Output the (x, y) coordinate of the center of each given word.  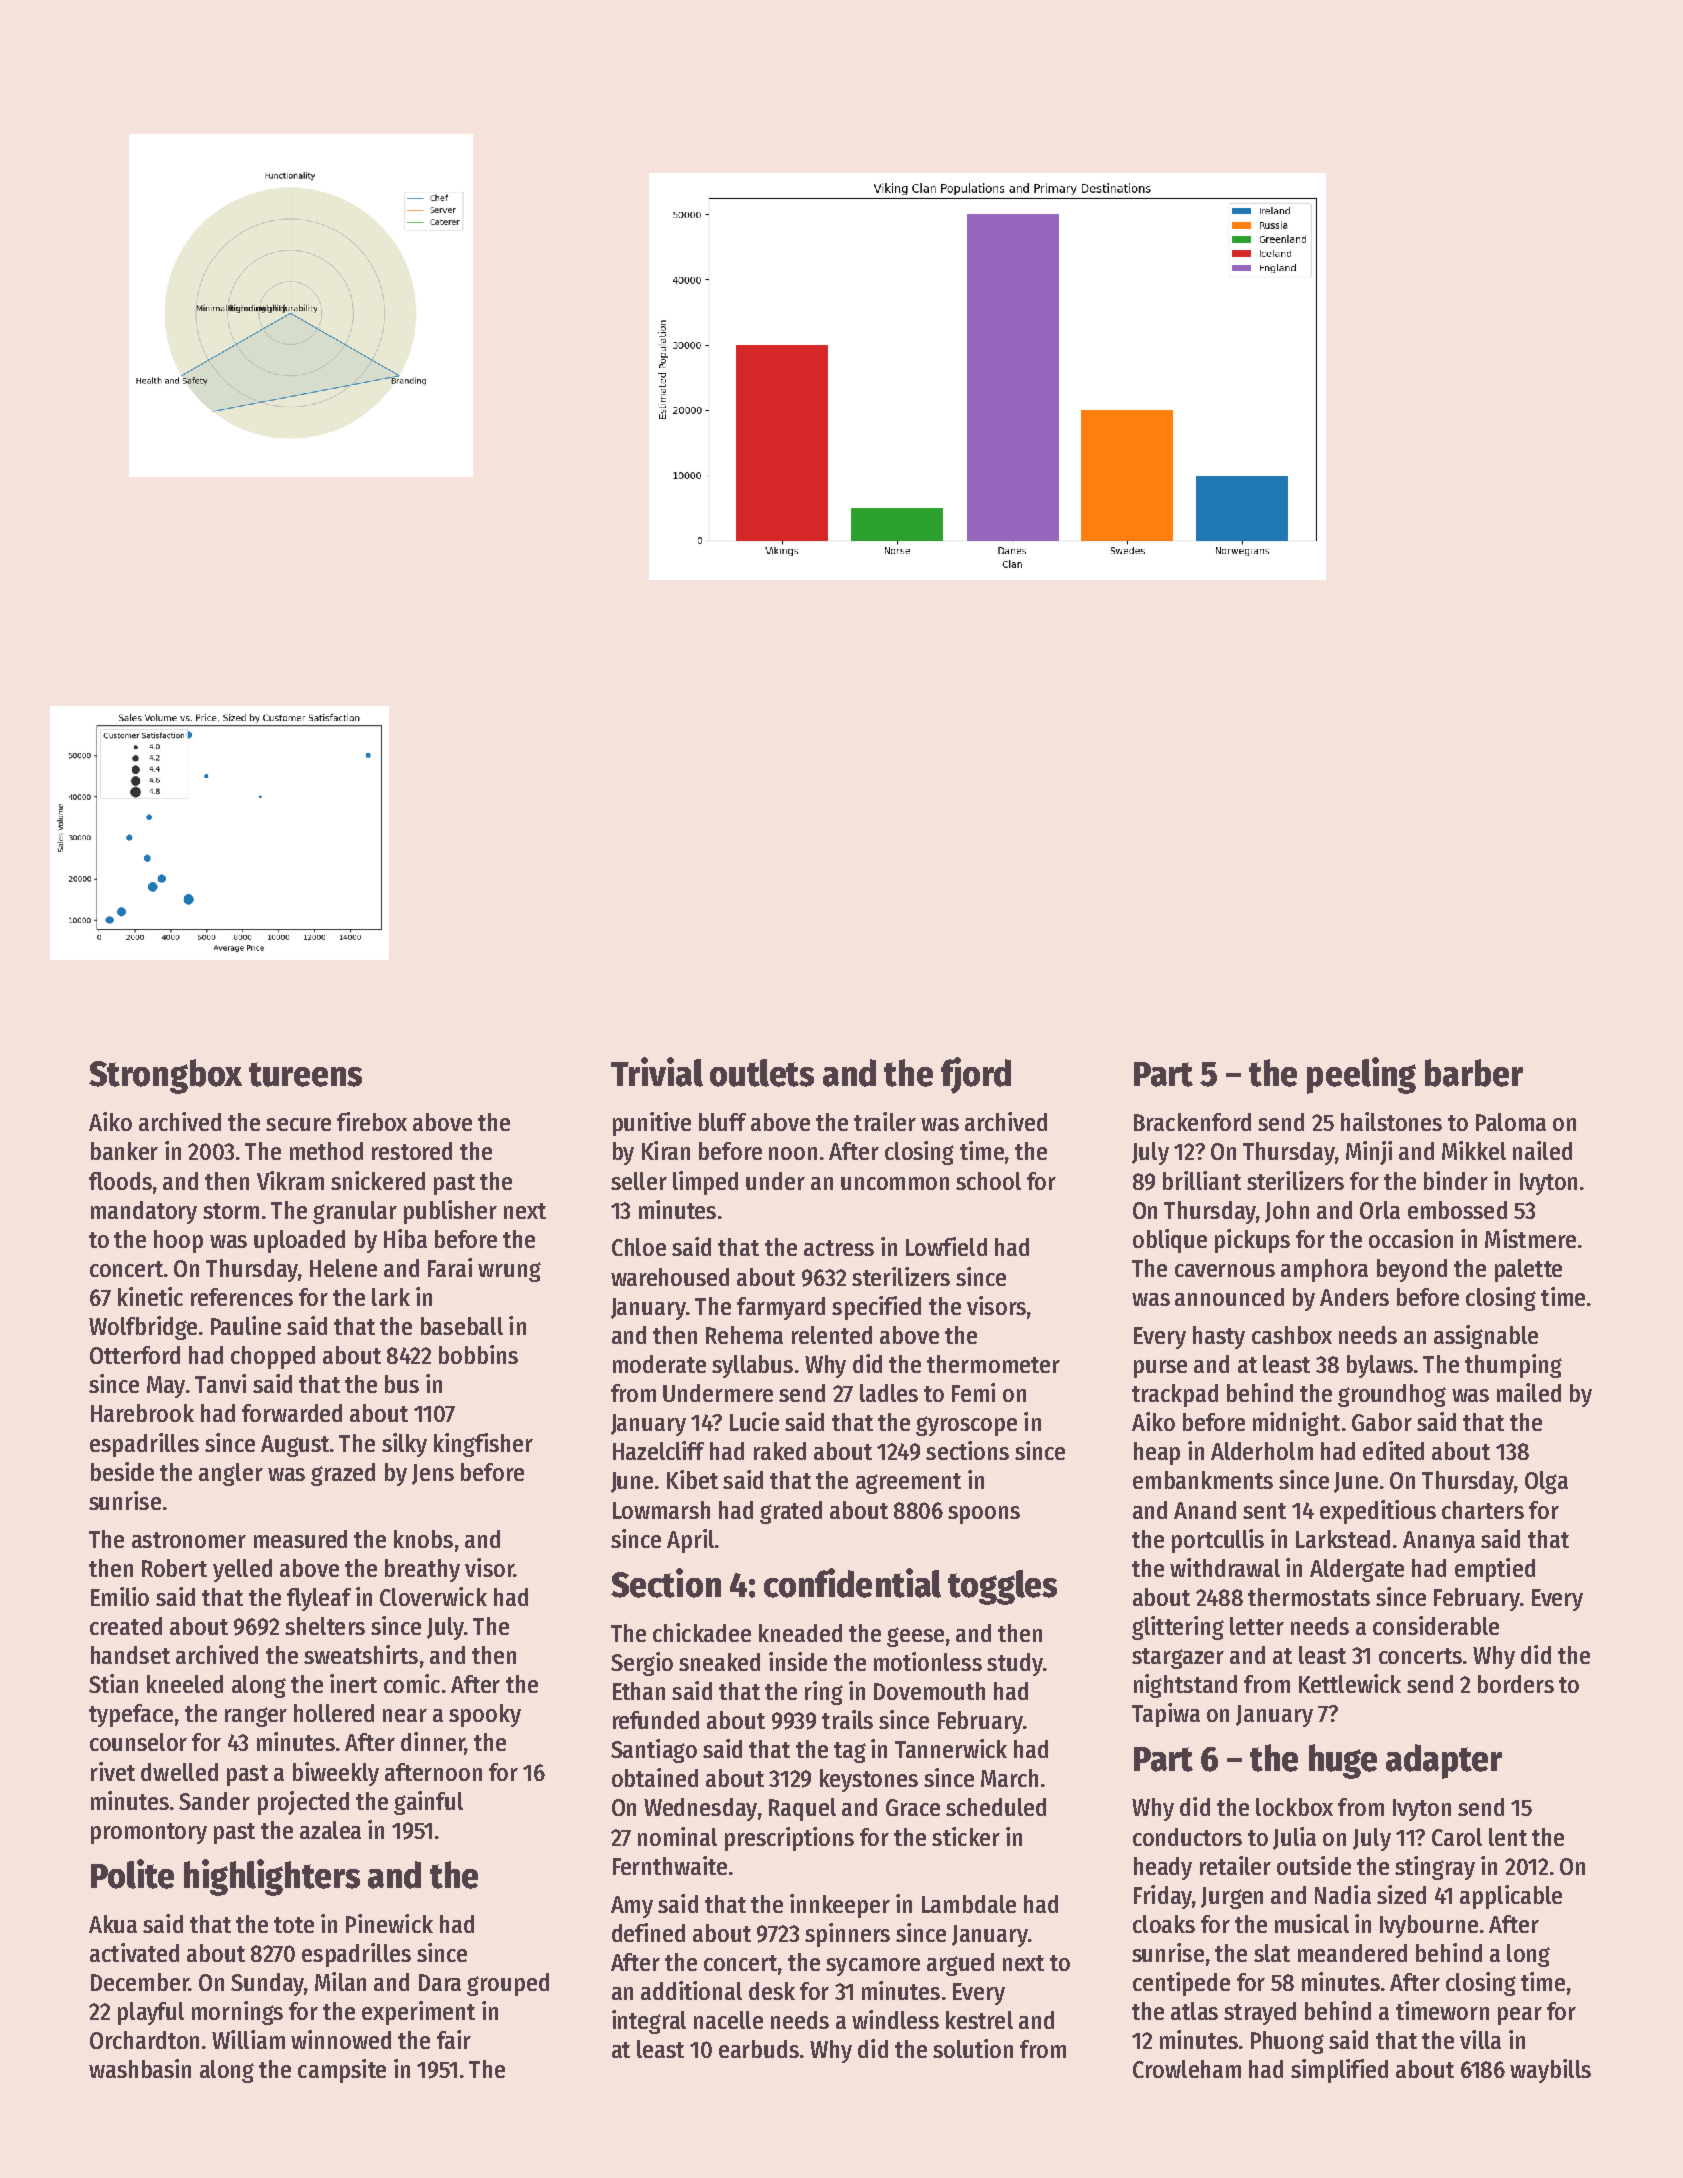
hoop (178, 1241)
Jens (433, 1474)
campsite (342, 2071)
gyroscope (966, 1426)
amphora (1324, 1270)
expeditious (1378, 1512)
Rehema (744, 1335)
